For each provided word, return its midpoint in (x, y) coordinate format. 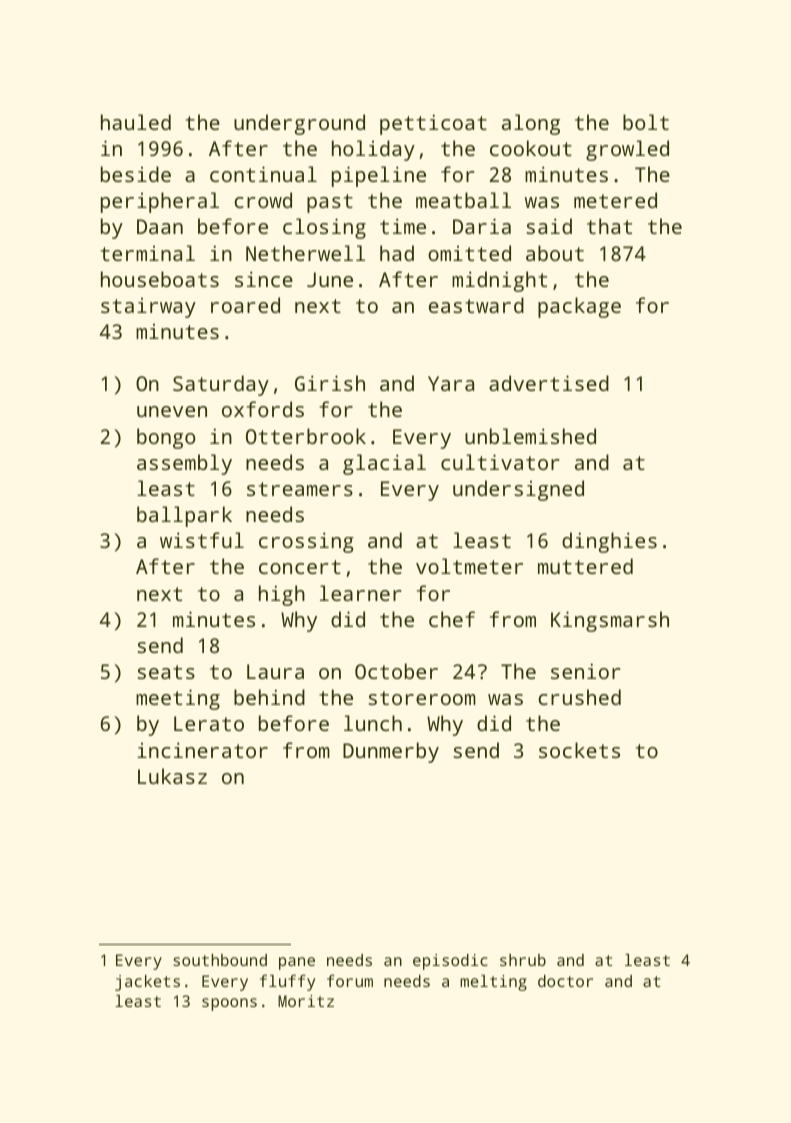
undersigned (518, 490)
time (403, 226)
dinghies (609, 542)
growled (627, 150)
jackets (147, 983)
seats (166, 672)
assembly (184, 464)
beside (136, 174)
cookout (531, 148)
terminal (148, 253)
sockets (579, 750)
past (330, 203)
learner (361, 593)
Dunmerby (391, 752)
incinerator (202, 750)
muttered (585, 566)
